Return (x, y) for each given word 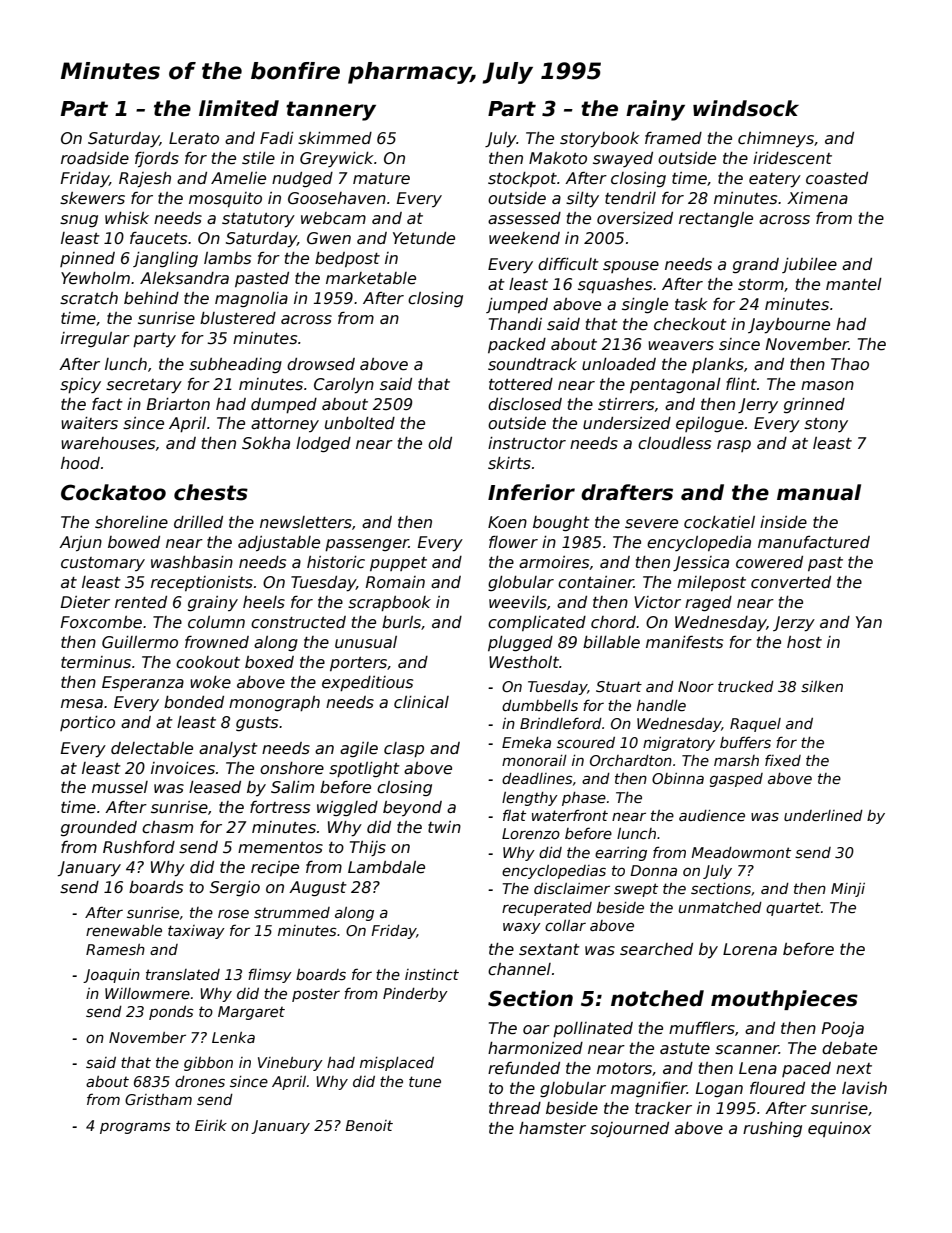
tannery (331, 111)
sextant (549, 950)
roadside (95, 158)
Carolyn (344, 386)
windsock (746, 108)
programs (135, 1128)
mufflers (702, 1028)
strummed (292, 912)
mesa (82, 703)
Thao (850, 364)
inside (783, 522)
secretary (144, 386)
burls (401, 622)
